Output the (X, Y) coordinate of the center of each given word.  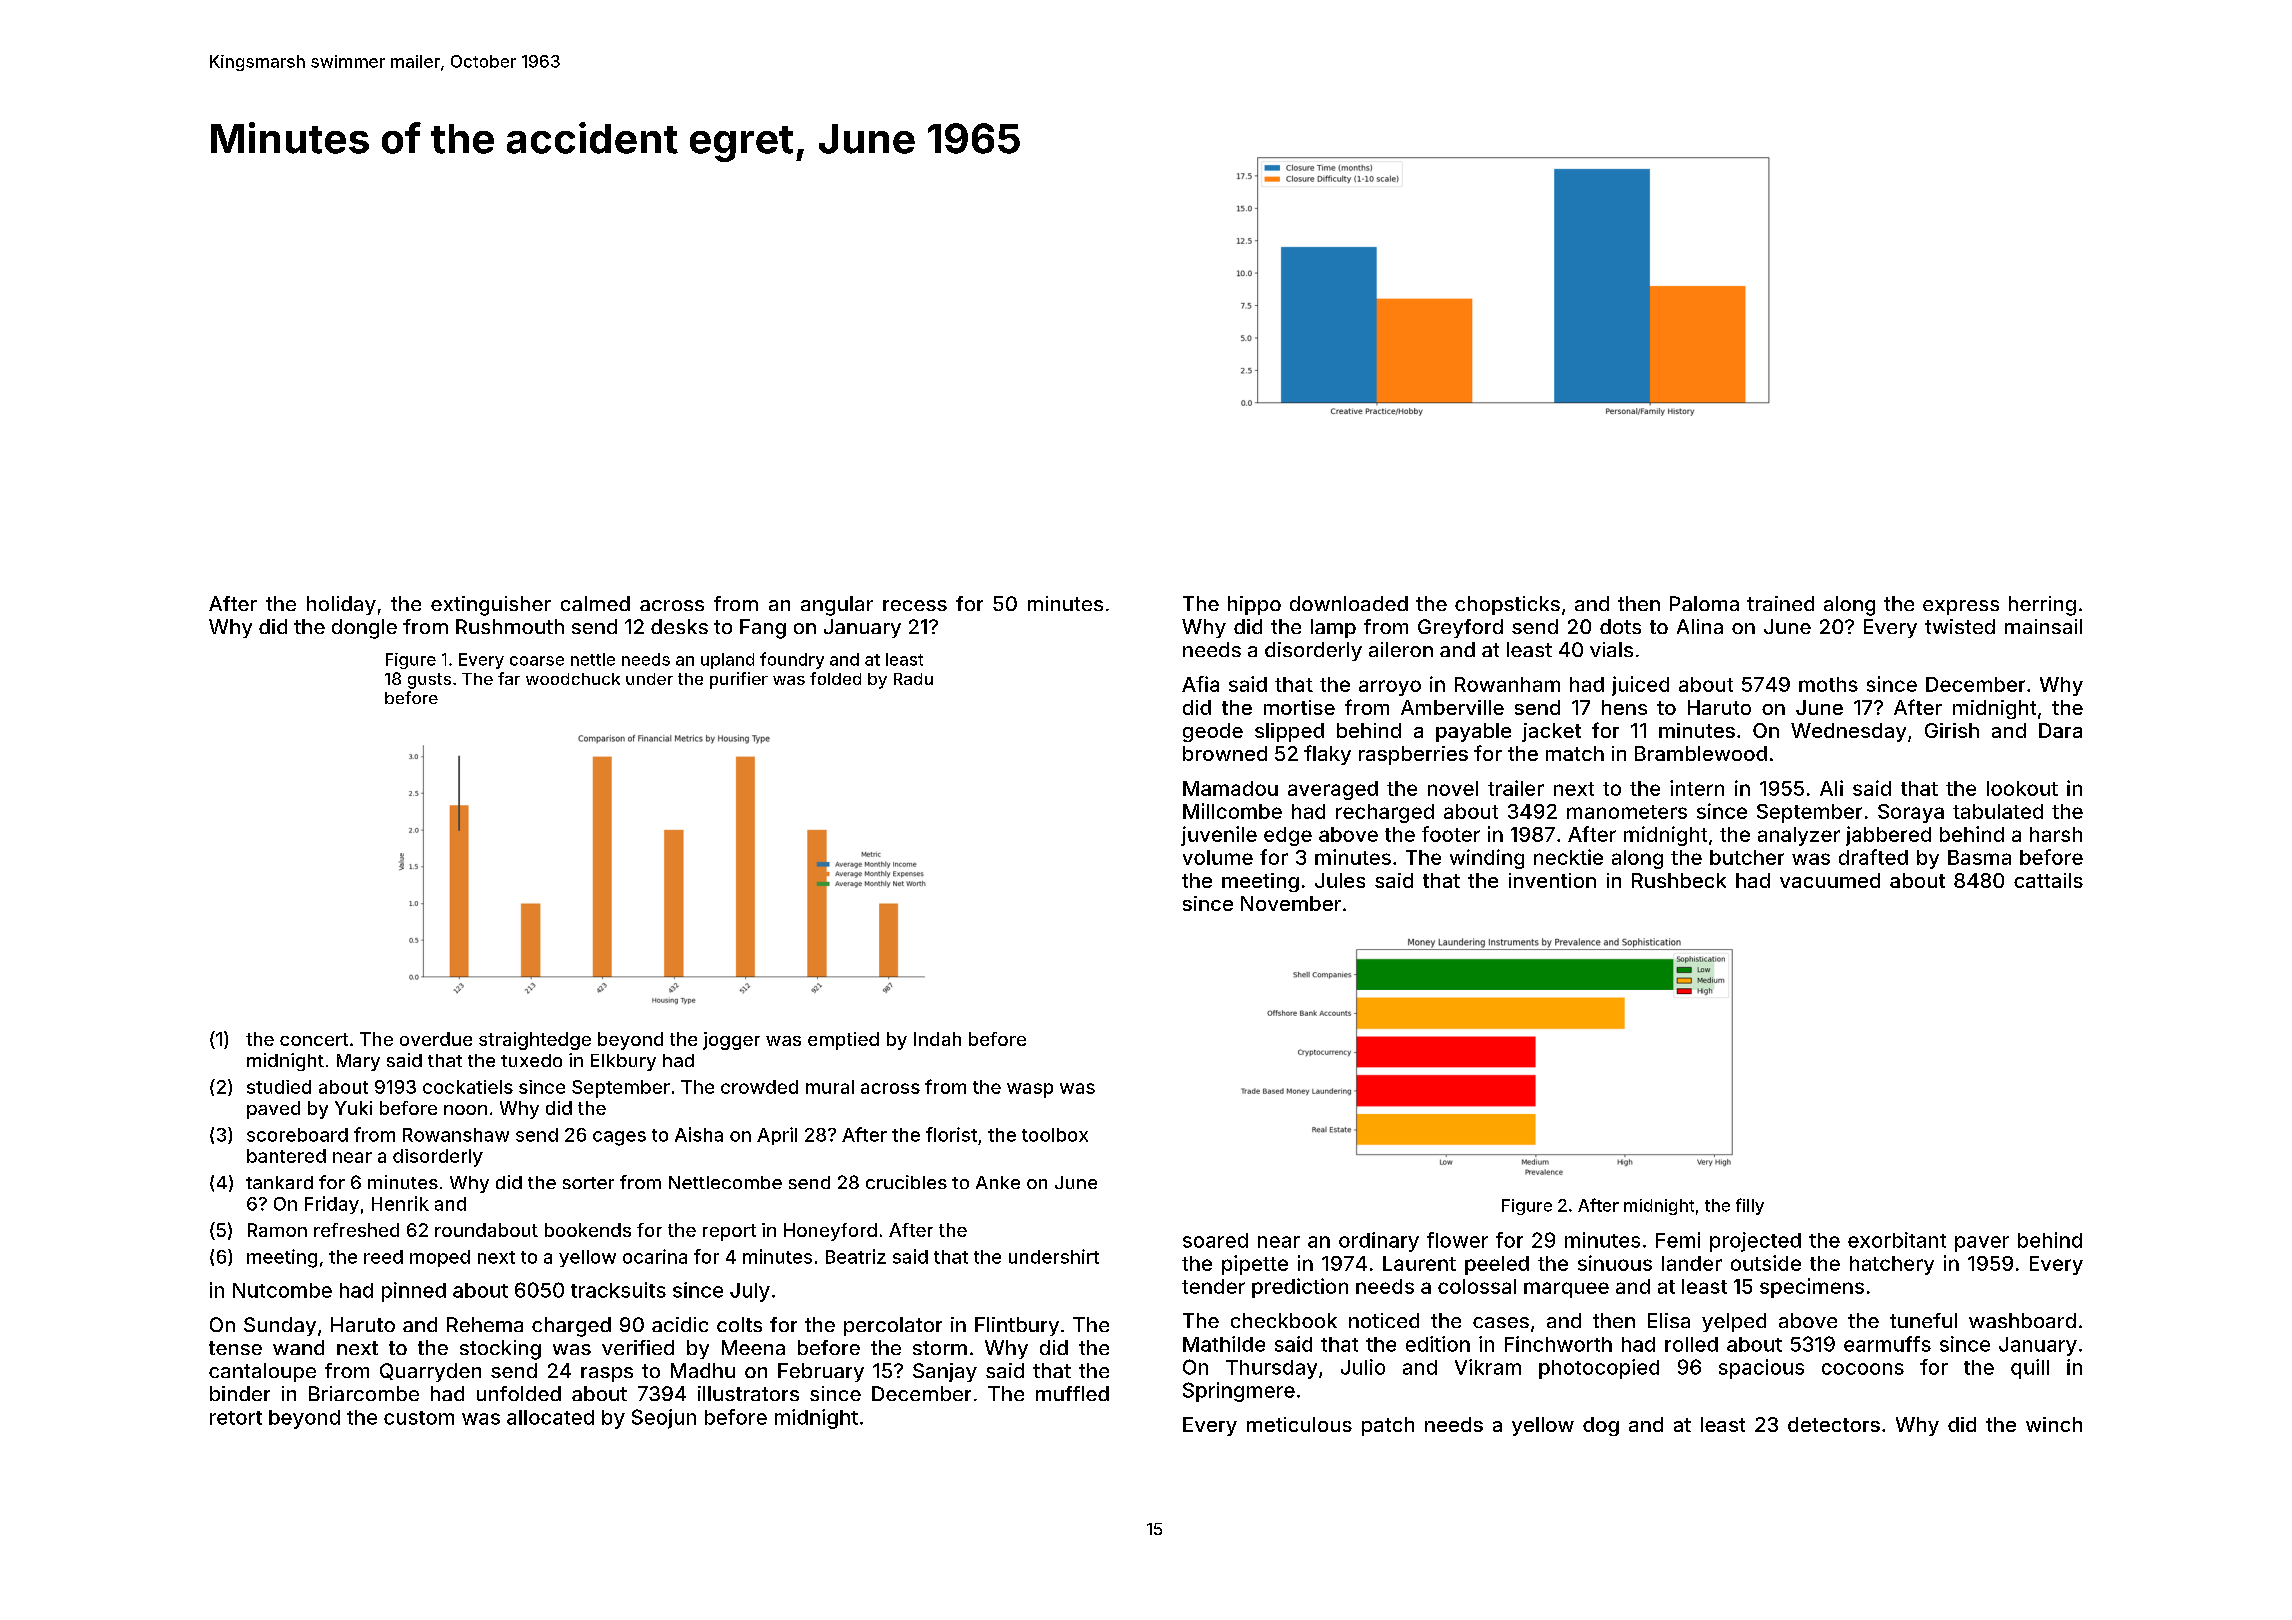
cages (619, 1138)
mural (830, 1087)
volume (1218, 857)
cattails (2048, 880)
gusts (429, 681)
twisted (1960, 626)
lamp (1333, 628)
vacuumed (1830, 880)
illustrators (748, 1393)
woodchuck (573, 679)
